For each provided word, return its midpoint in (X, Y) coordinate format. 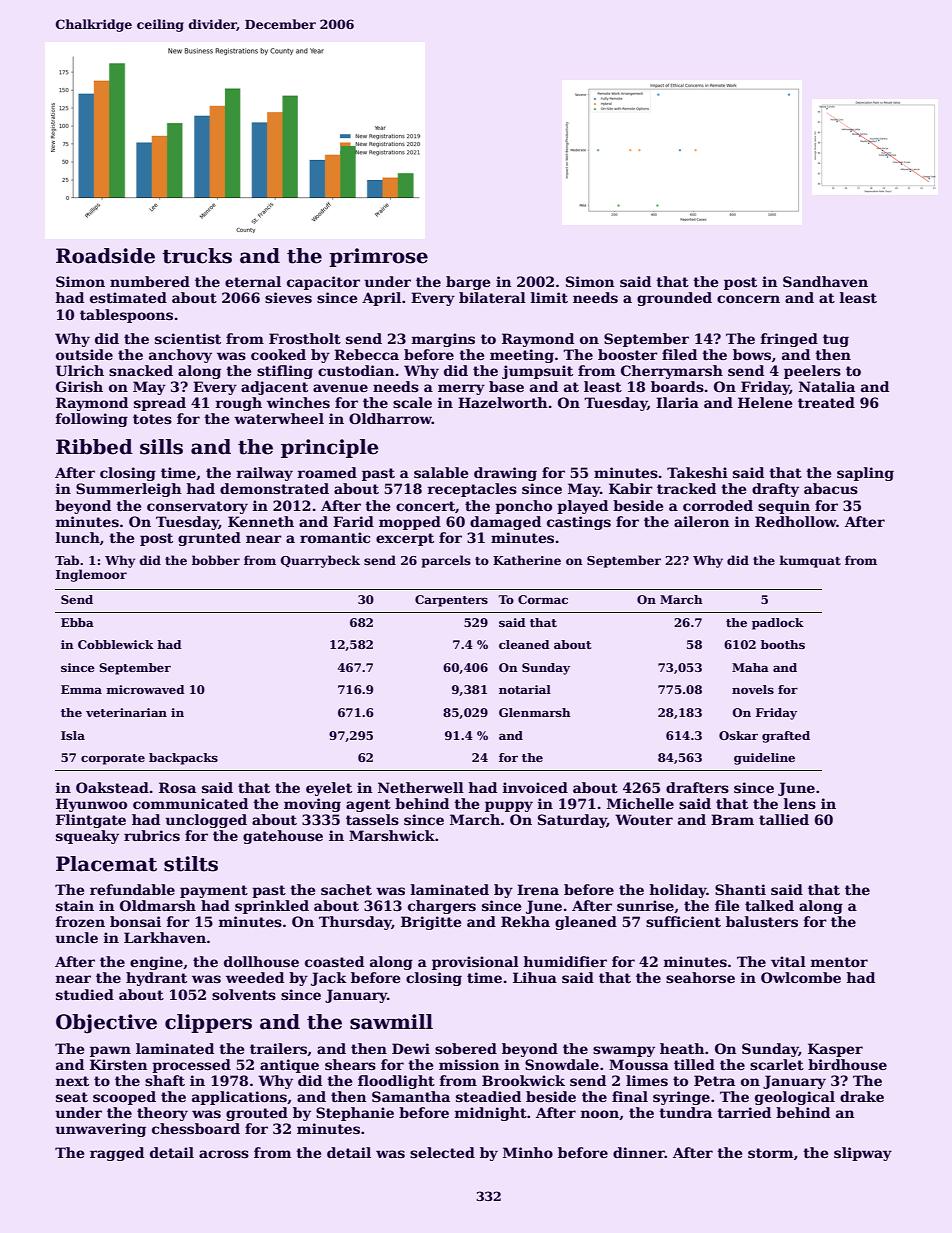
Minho (528, 1152)
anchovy (180, 356)
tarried (744, 1112)
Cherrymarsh (672, 372)
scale (412, 402)
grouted (257, 1114)
